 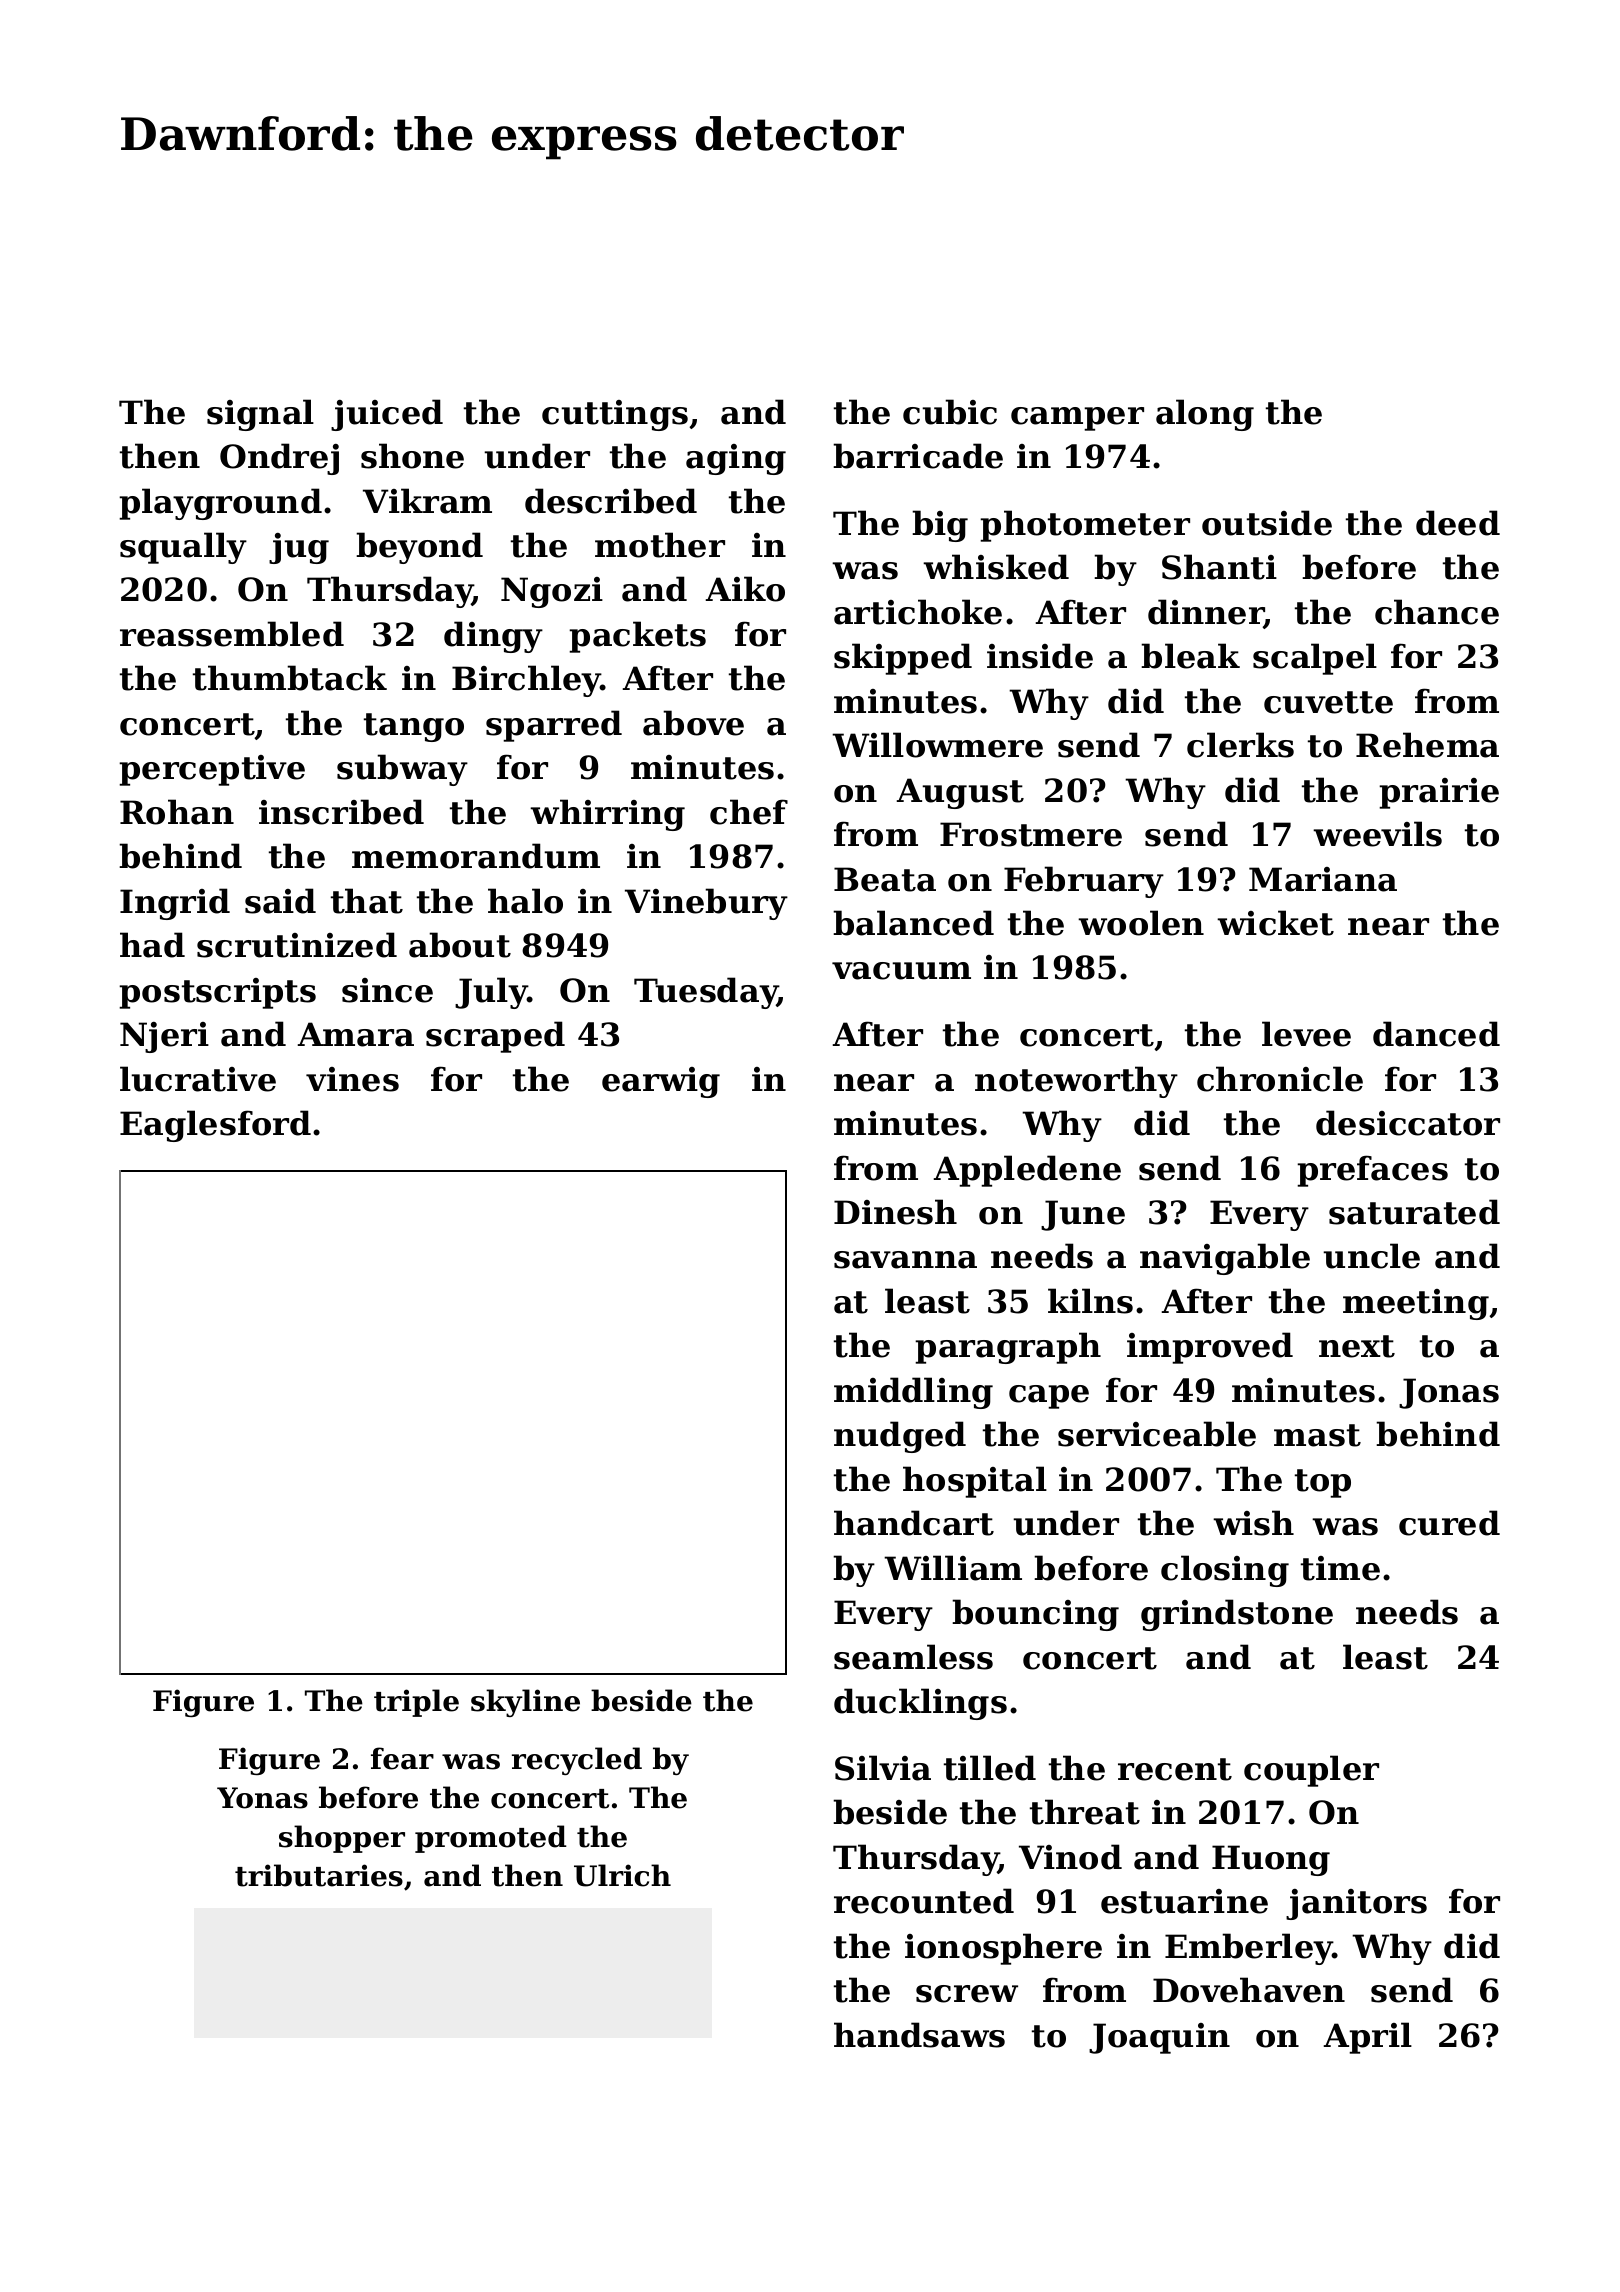 I want to click on time, so click(x=1340, y=1568).
